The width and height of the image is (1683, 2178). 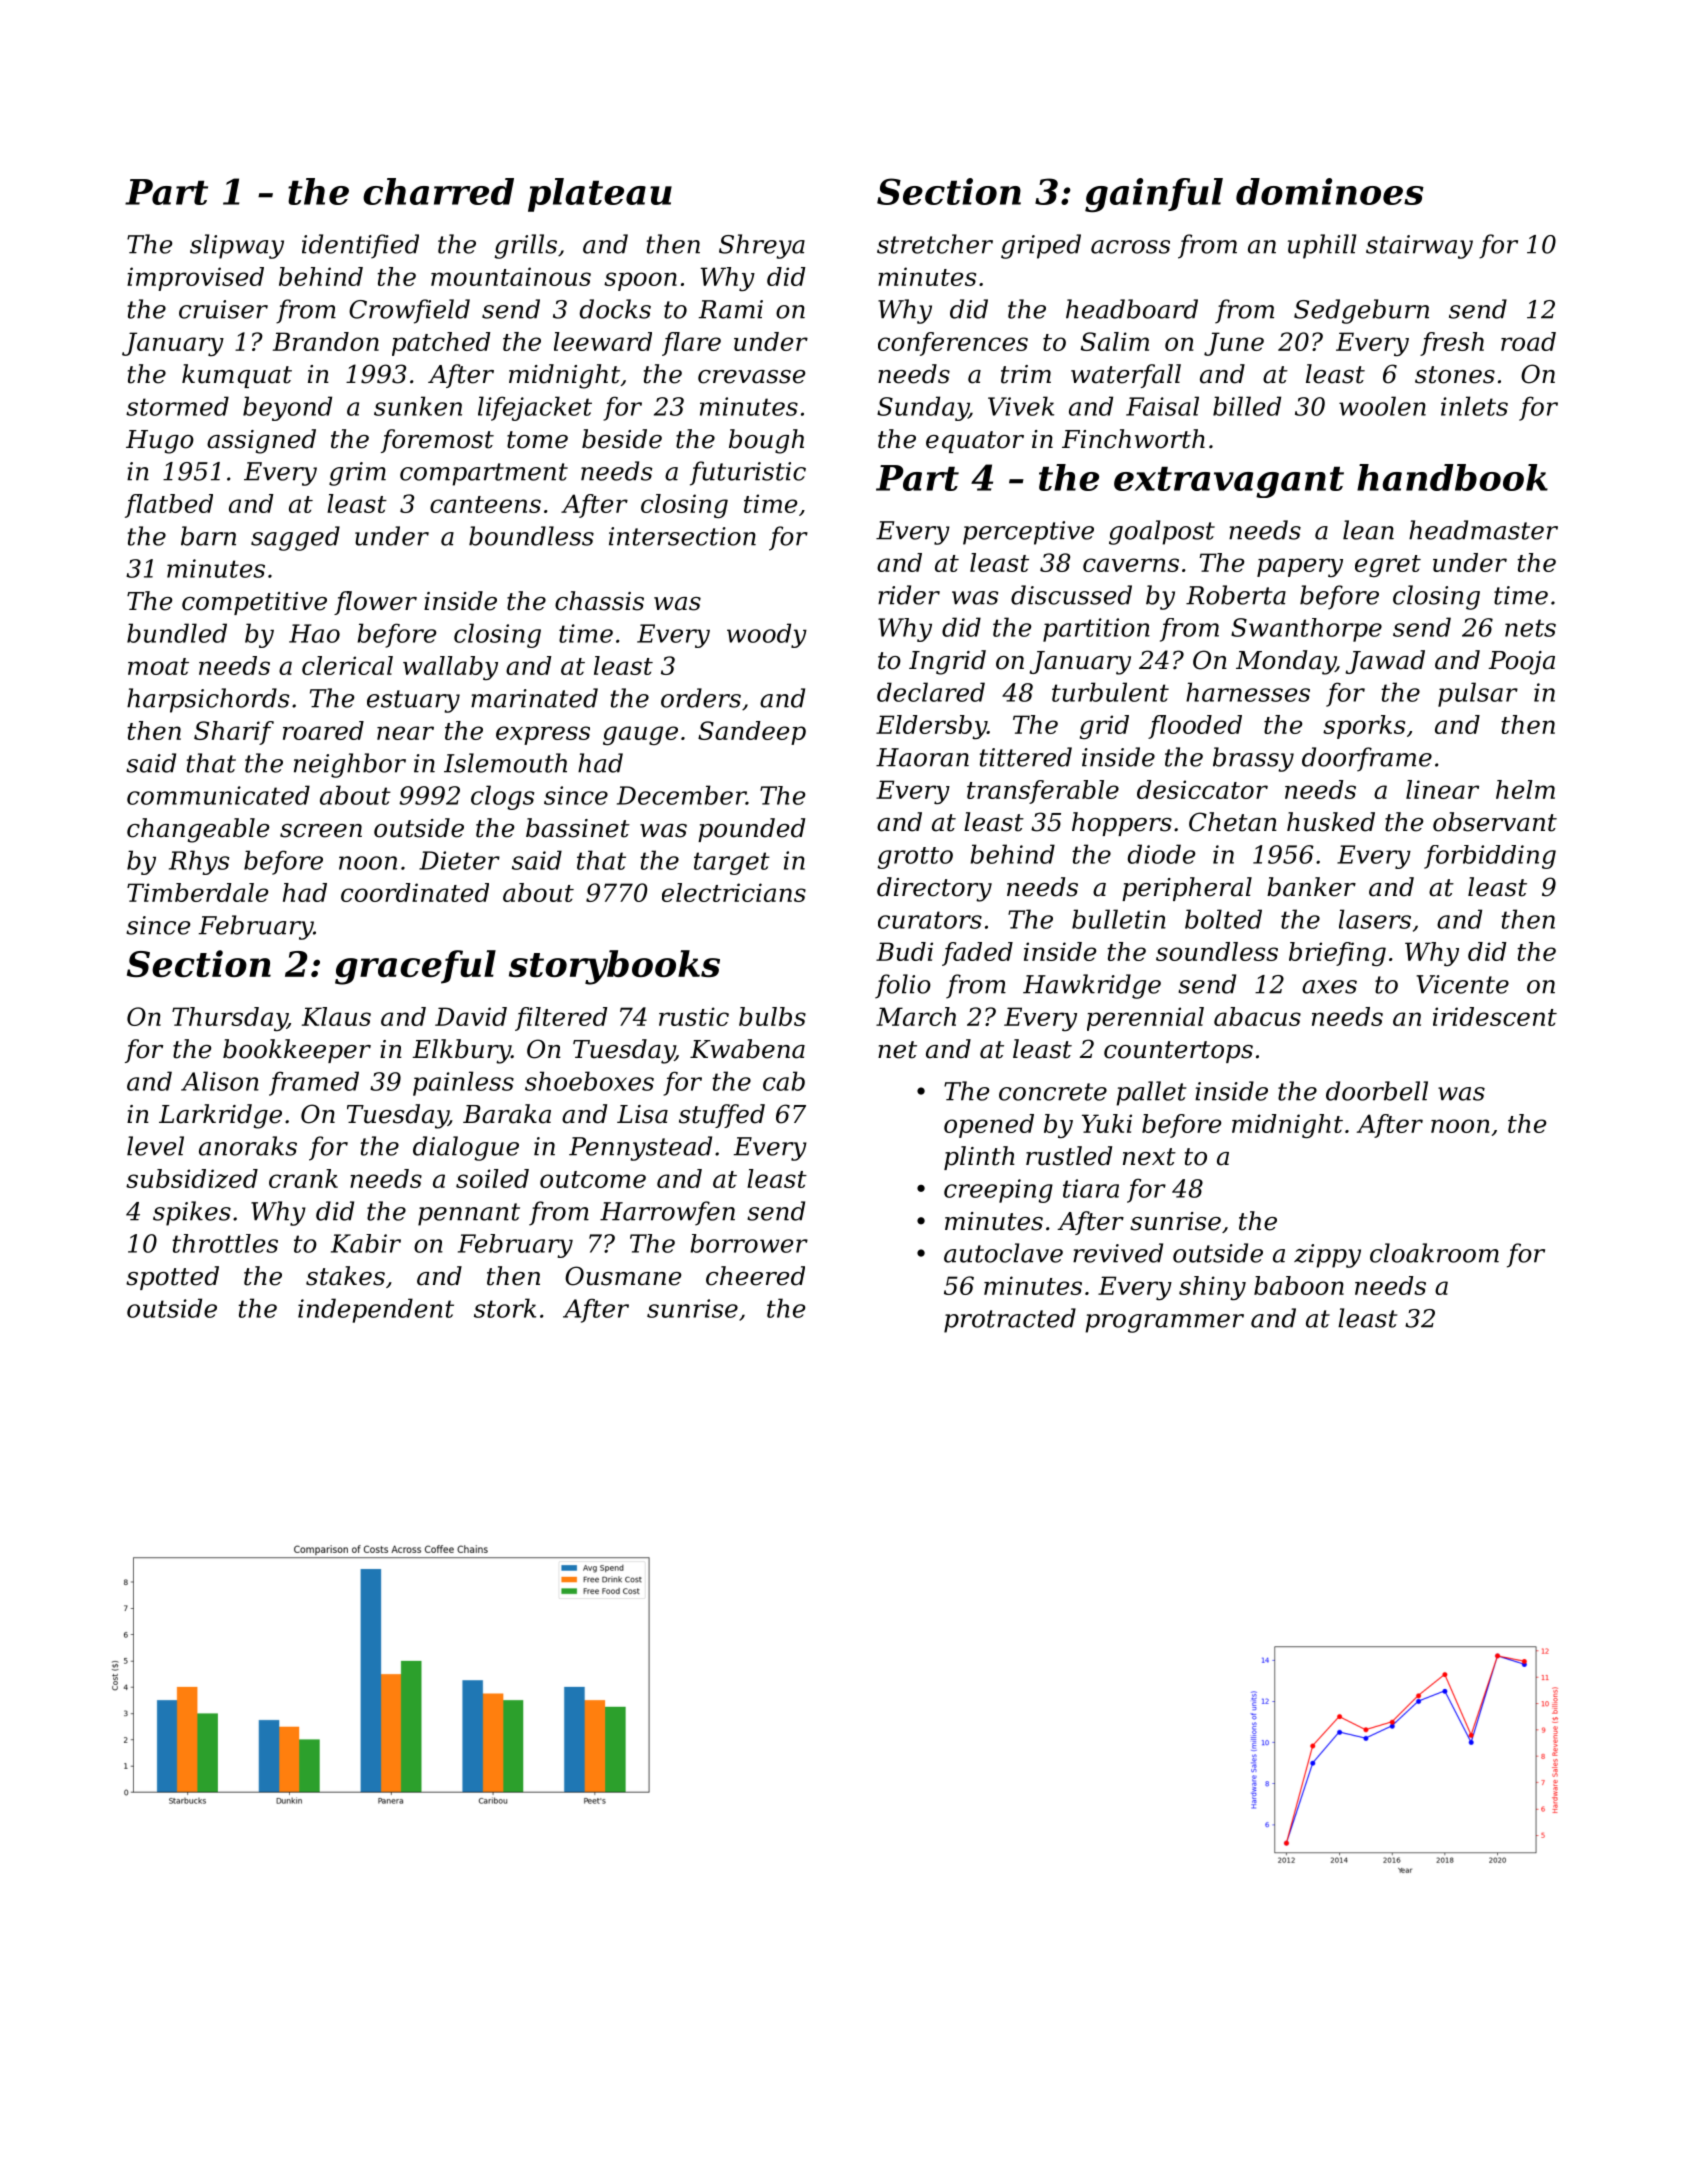 What do you see at coordinates (254, 603) in the image?
I see `competitive` at bounding box center [254, 603].
